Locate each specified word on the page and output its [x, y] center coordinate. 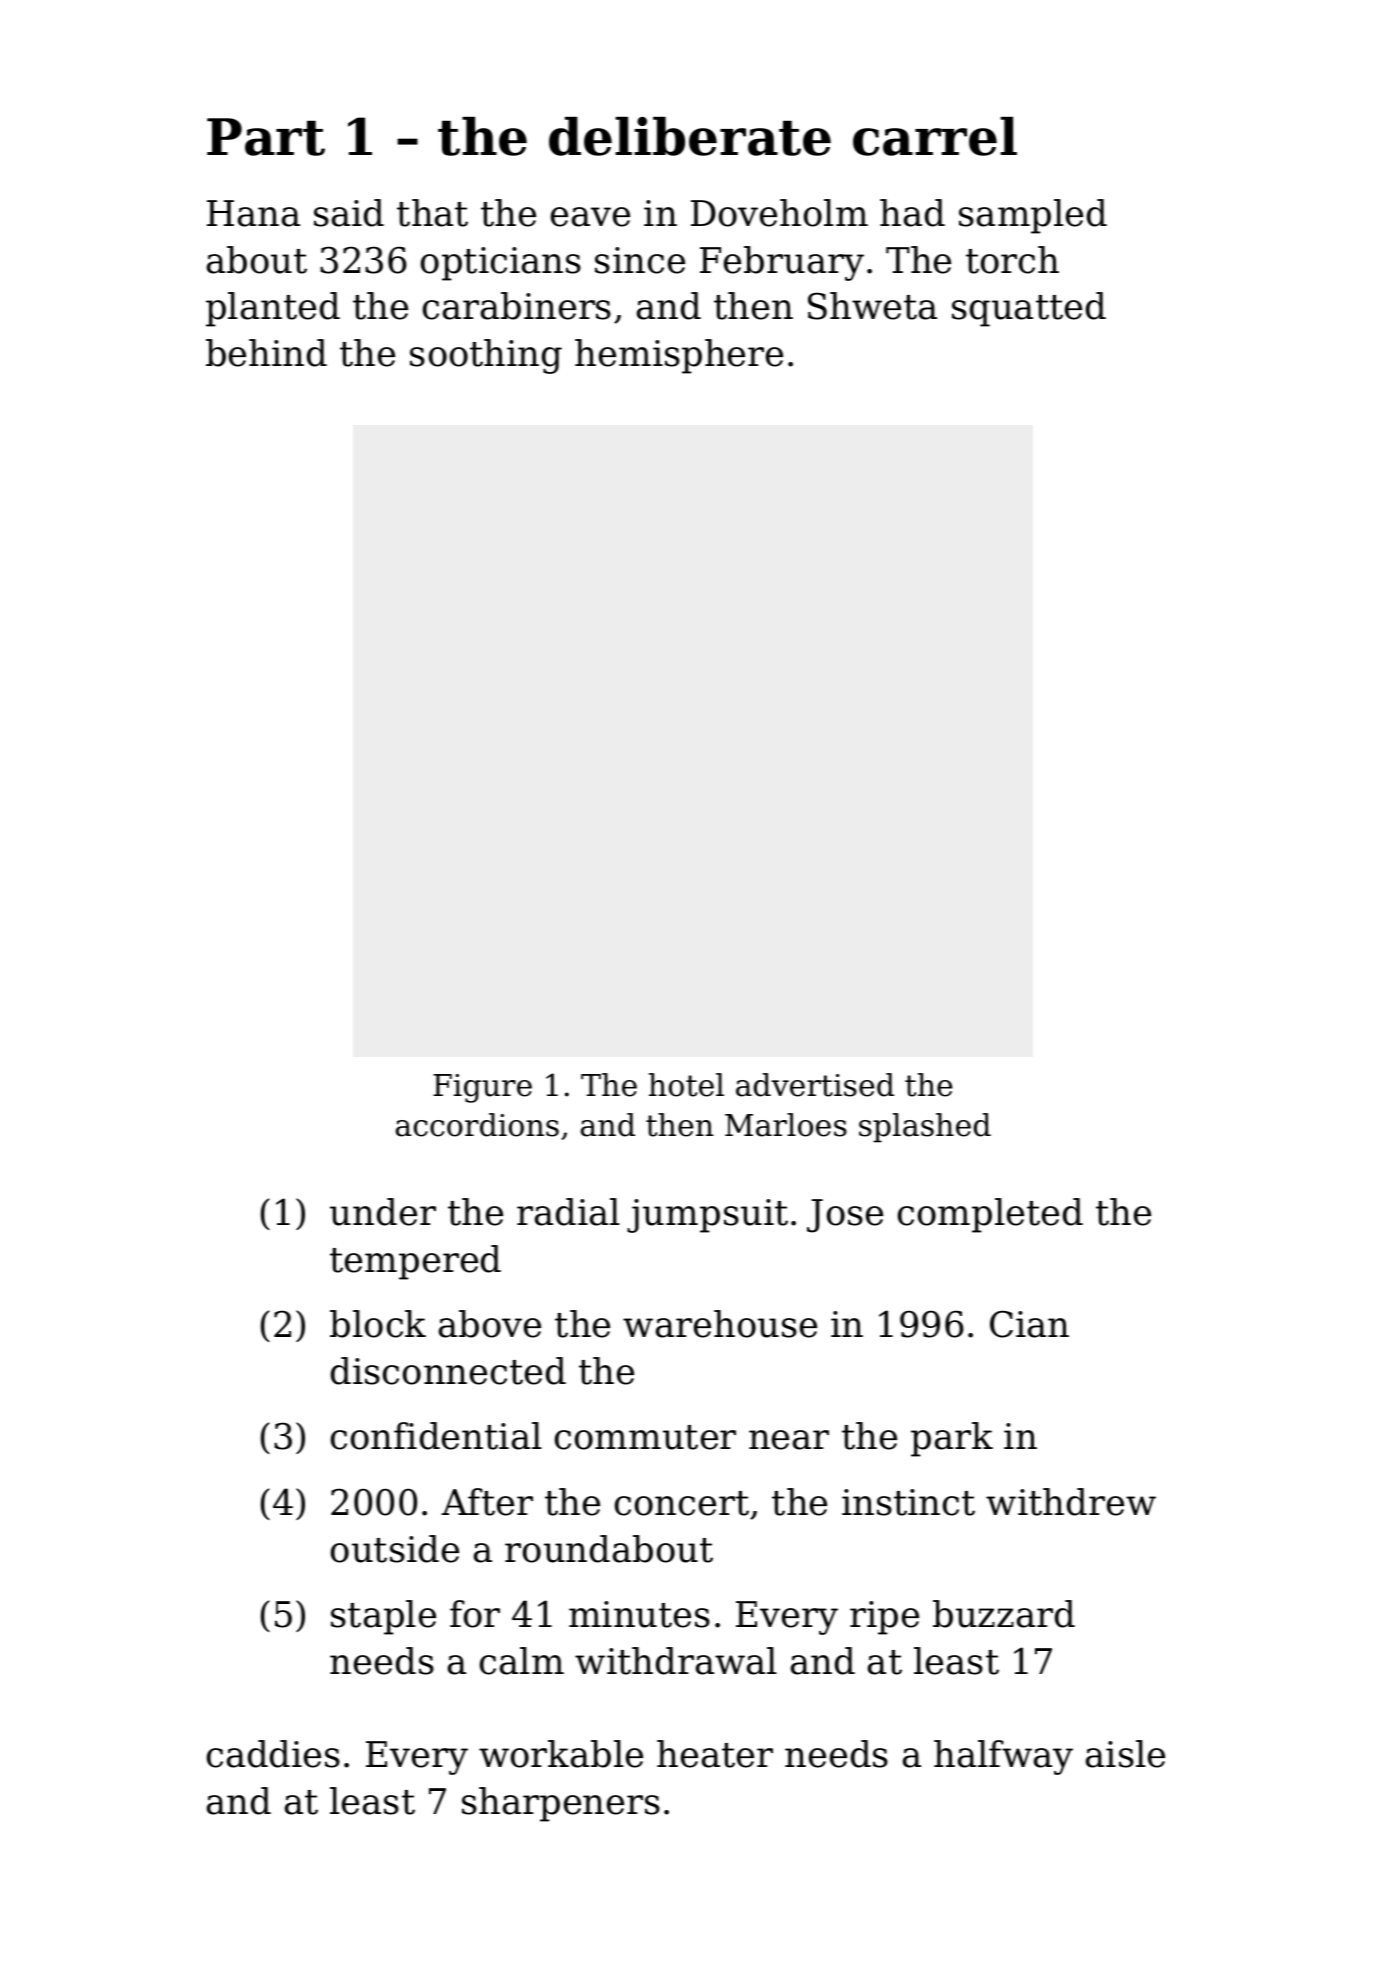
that [432, 213]
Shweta [872, 306]
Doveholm [779, 213]
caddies [273, 1754]
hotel [686, 1085]
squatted [1029, 309]
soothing [486, 356]
